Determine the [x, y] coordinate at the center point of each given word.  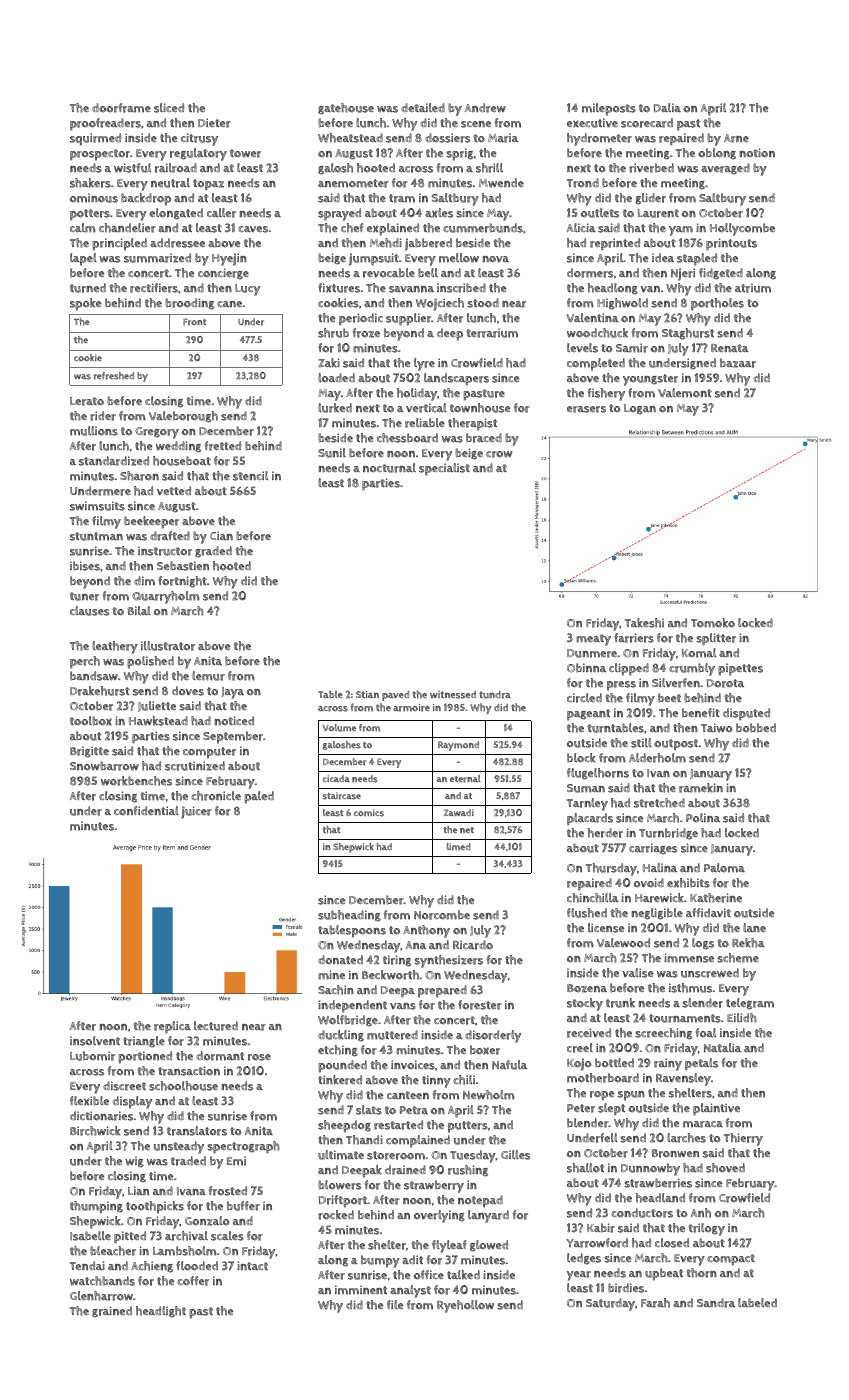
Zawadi [459, 812]
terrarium [492, 333]
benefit [701, 713]
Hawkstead [158, 721]
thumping [96, 1207]
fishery [606, 394]
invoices [413, 1065]
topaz [208, 185]
